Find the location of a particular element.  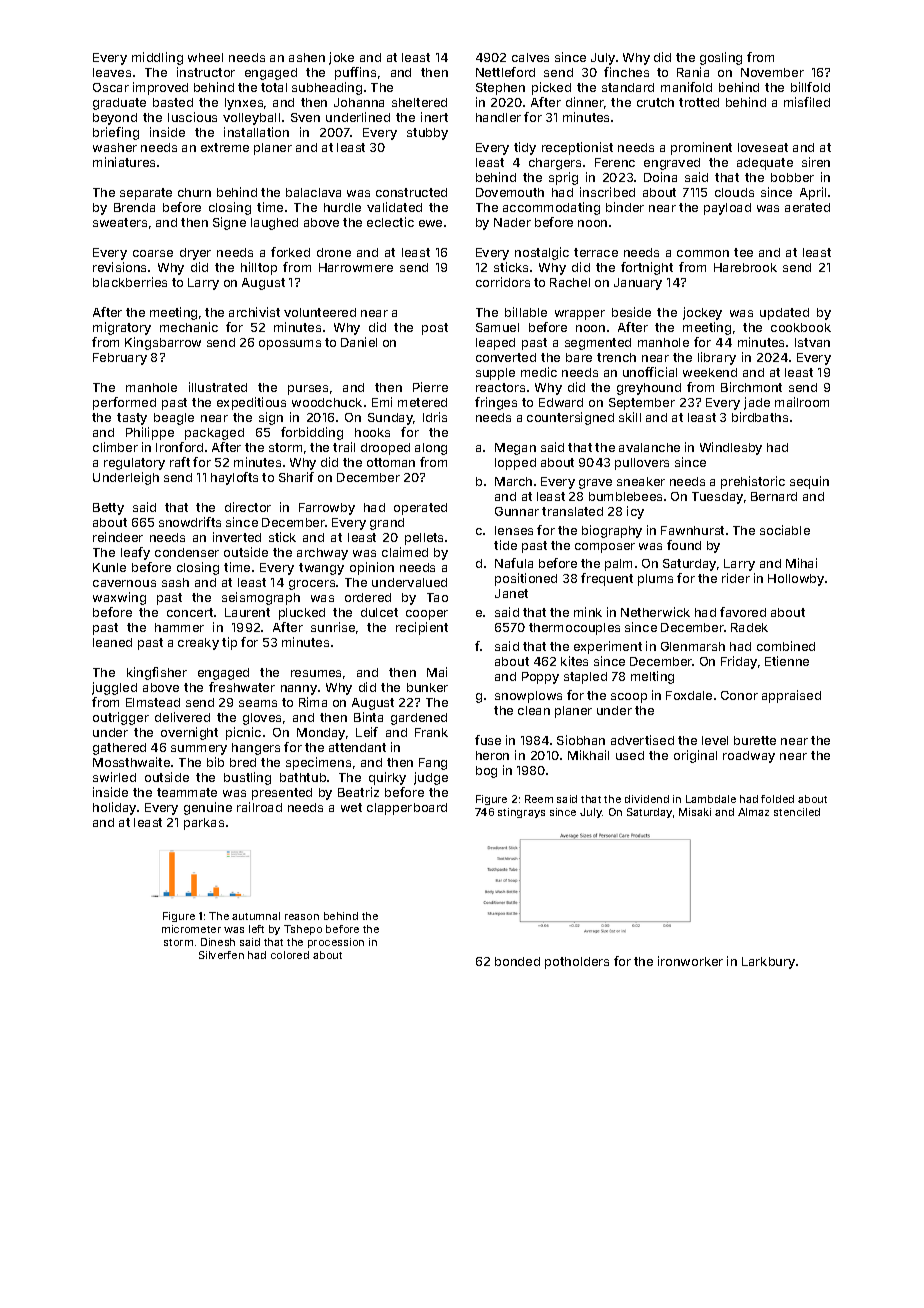

joke is located at coordinates (341, 58).
